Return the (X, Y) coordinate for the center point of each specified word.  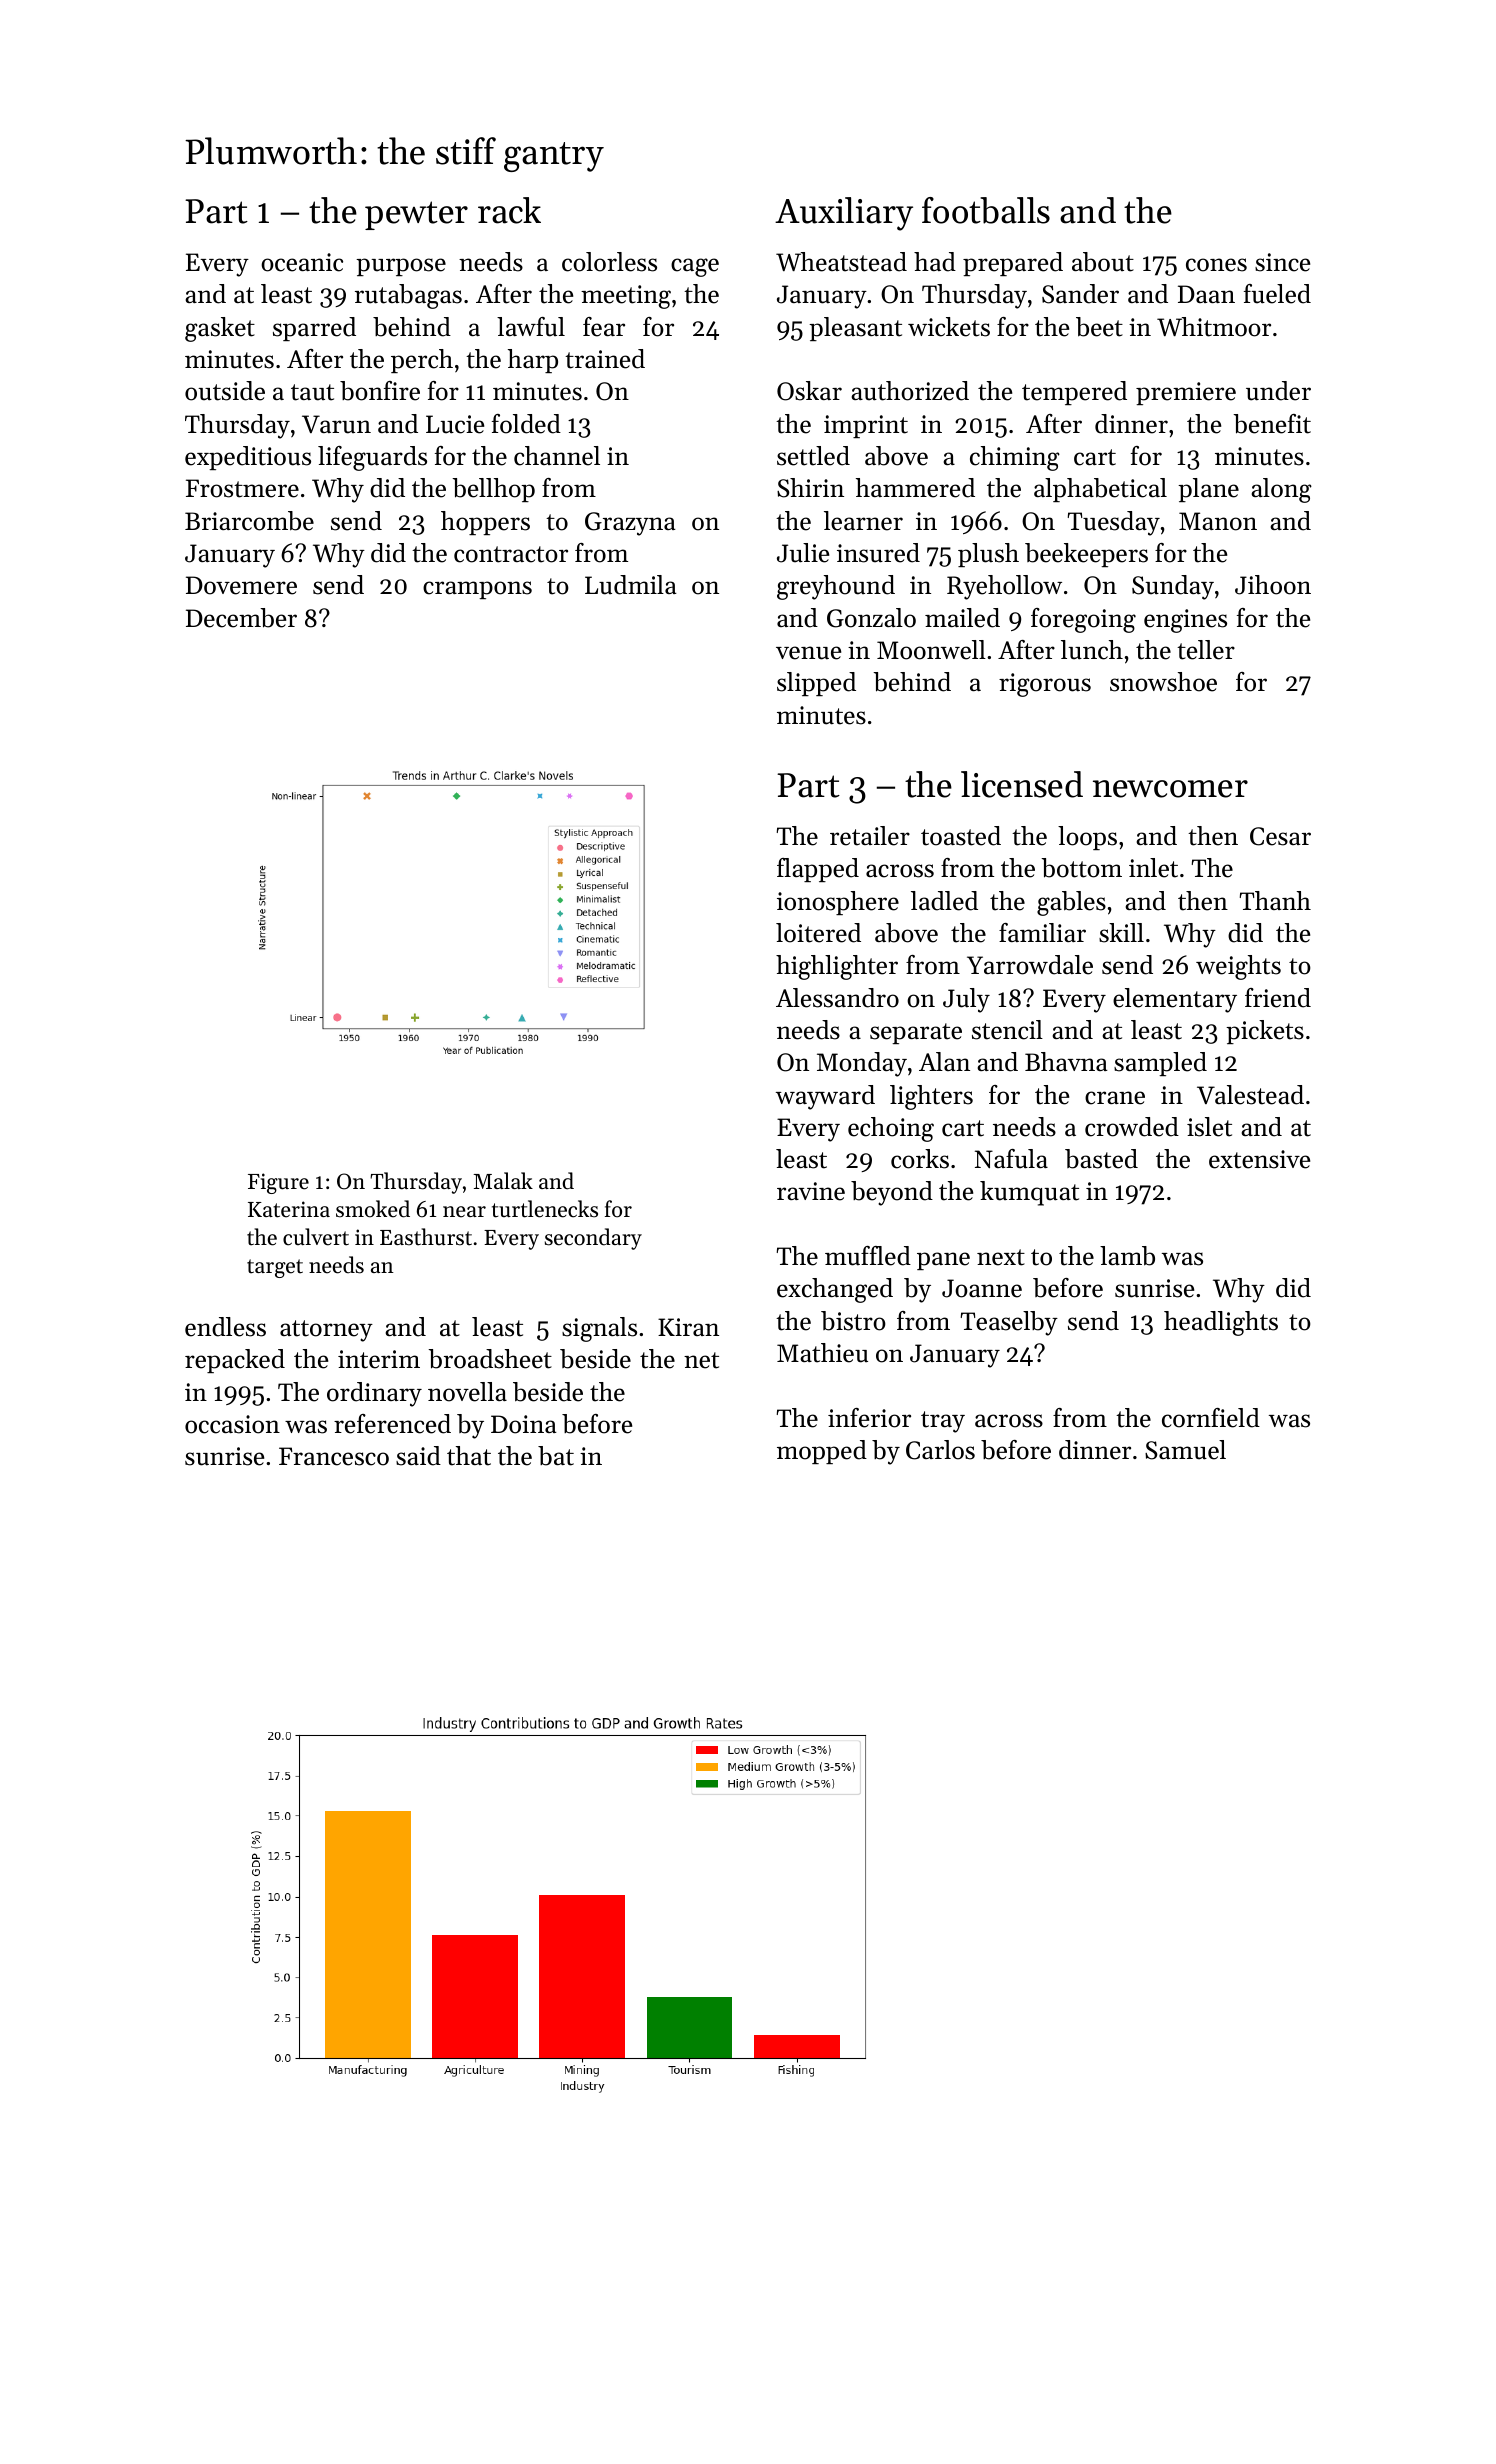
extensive (1259, 1159)
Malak (503, 1180)
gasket (220, 329)
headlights (1221, 1323)
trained (605, 359)
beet (1099, 327)
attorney (326, 1331)
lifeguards (372, 458)
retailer (870, 836)
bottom (1081, 868)
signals (599, 1329)
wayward (825, 1097)
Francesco (334, 1456)
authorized (910, 391)
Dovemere (241, 585)
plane (1208, 490)
